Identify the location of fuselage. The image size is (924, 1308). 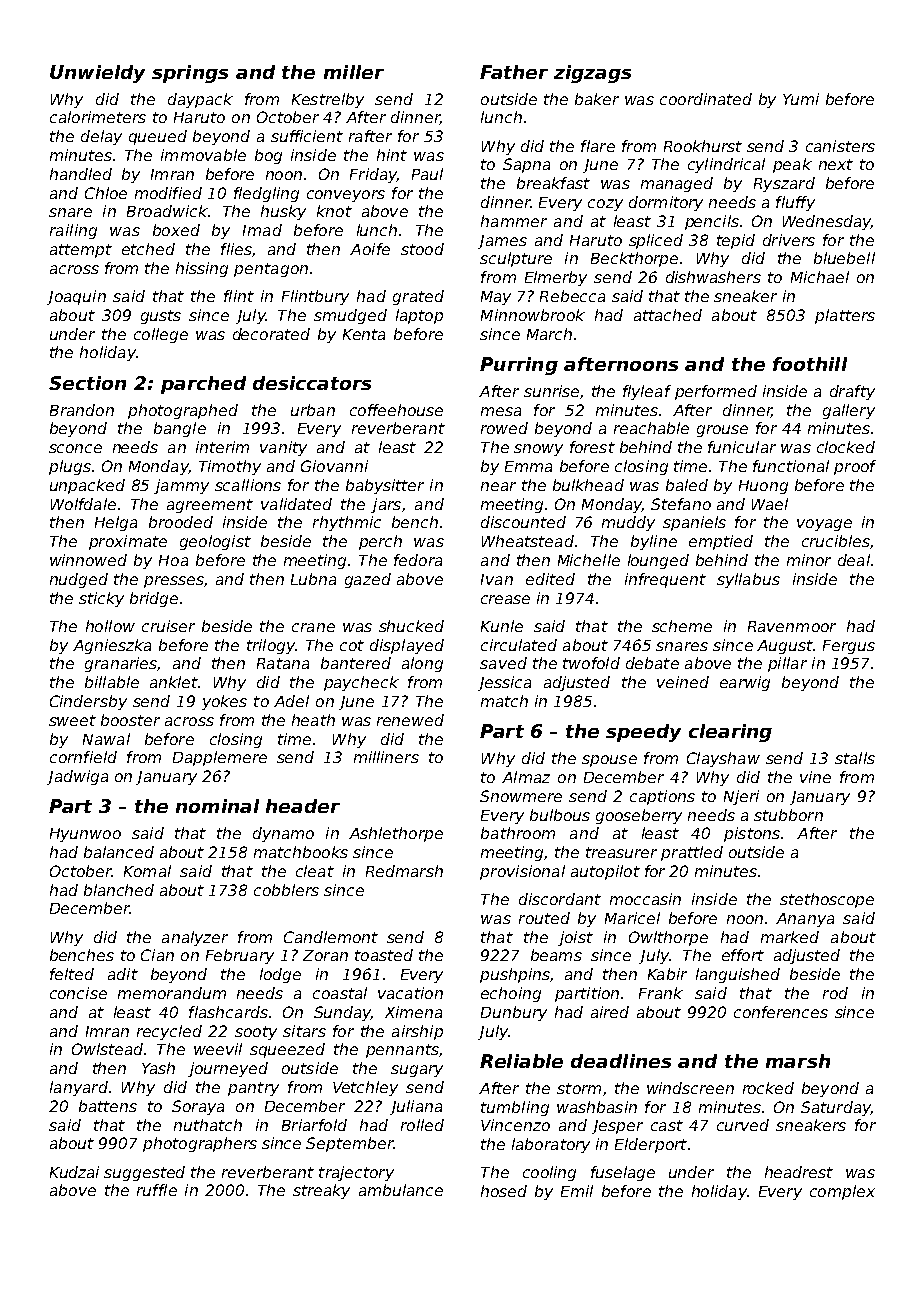
(623, 1173).
